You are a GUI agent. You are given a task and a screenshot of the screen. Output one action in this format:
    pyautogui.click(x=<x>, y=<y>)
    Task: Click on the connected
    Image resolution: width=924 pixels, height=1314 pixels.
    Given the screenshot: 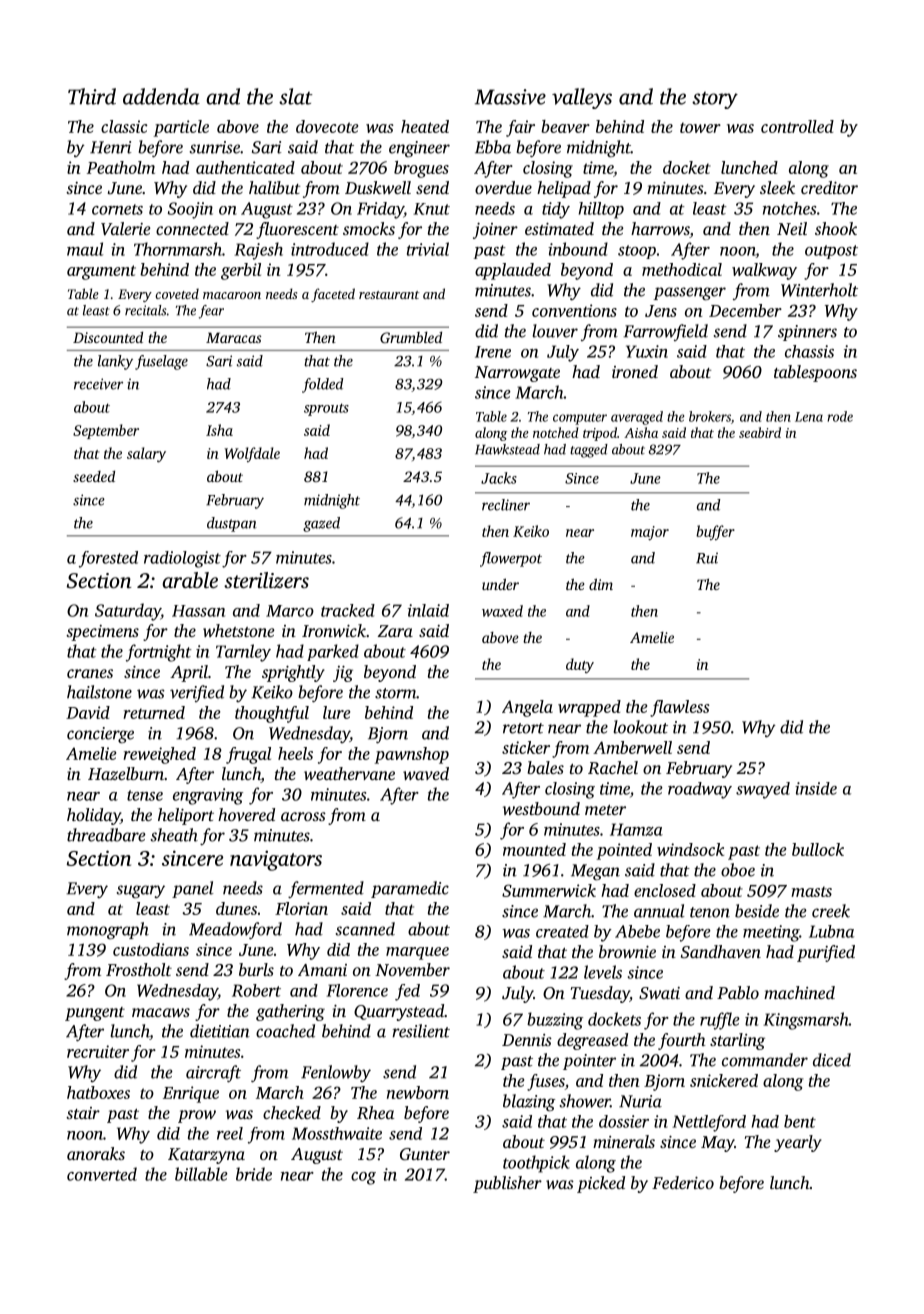 What is the action you would take?
    pyautogui.click(x=192, y=228)
